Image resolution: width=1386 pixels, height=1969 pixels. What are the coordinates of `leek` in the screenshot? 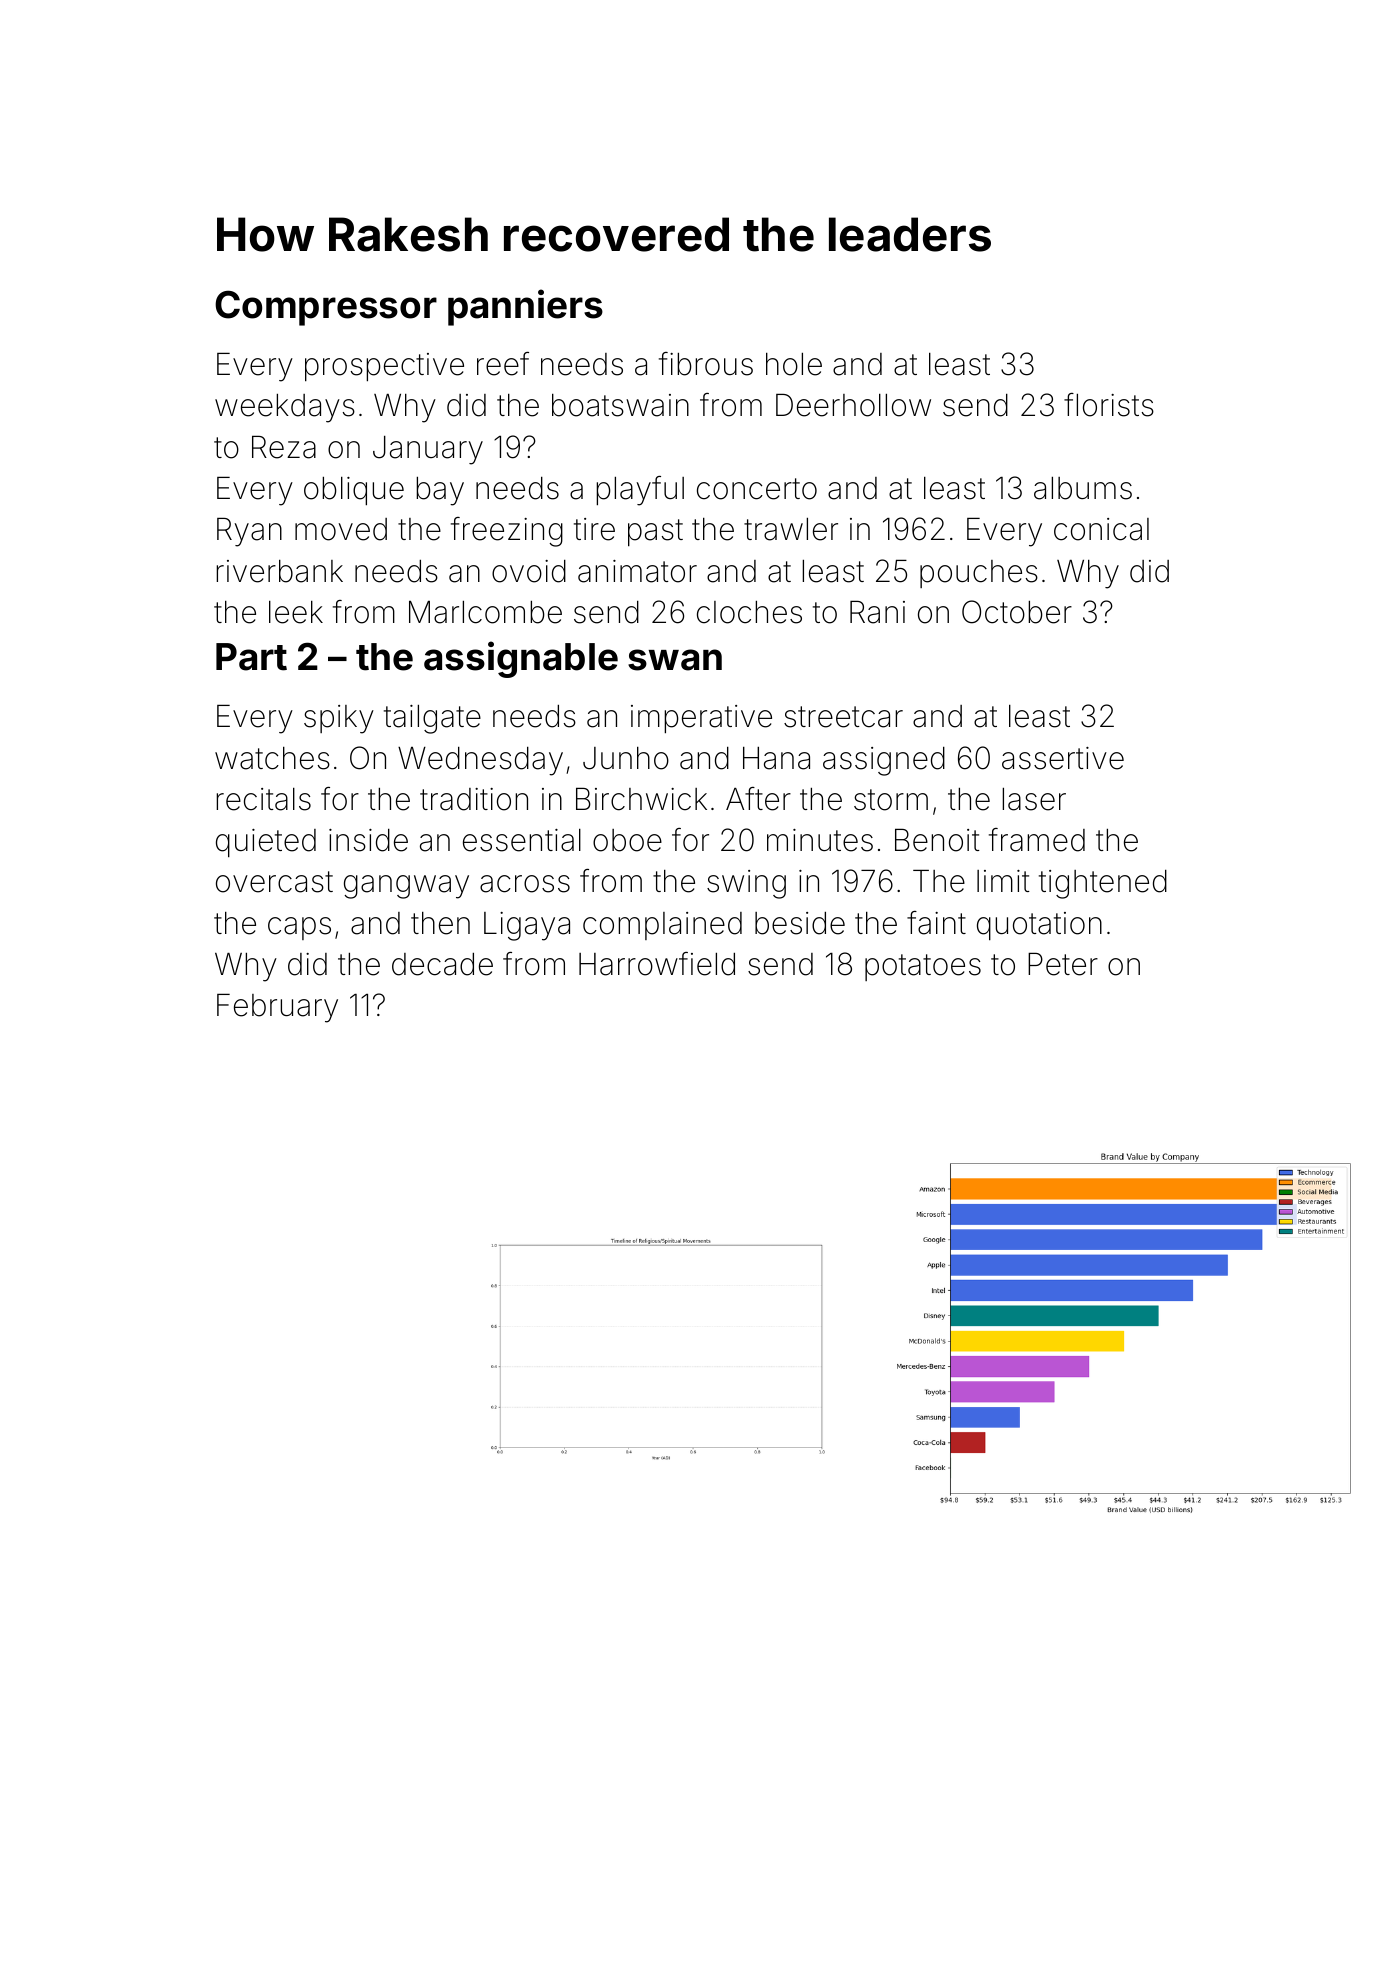 It's located at (296, 612).
